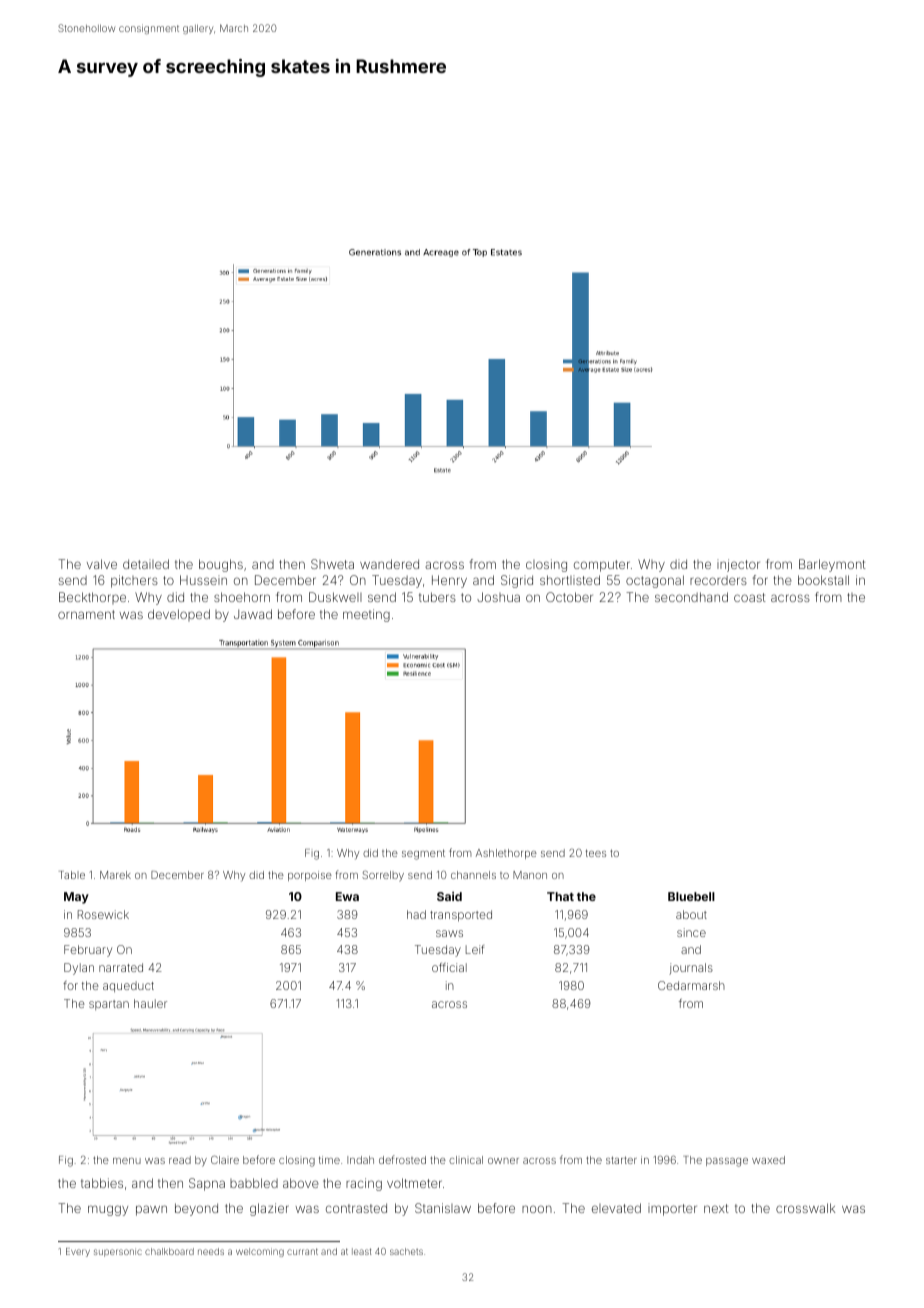 This screenshot has height=1308, width=924. What do you see at coordinates (475, 949) in the screenshot?
I see `Leif` at bounding box center [475, 949].
